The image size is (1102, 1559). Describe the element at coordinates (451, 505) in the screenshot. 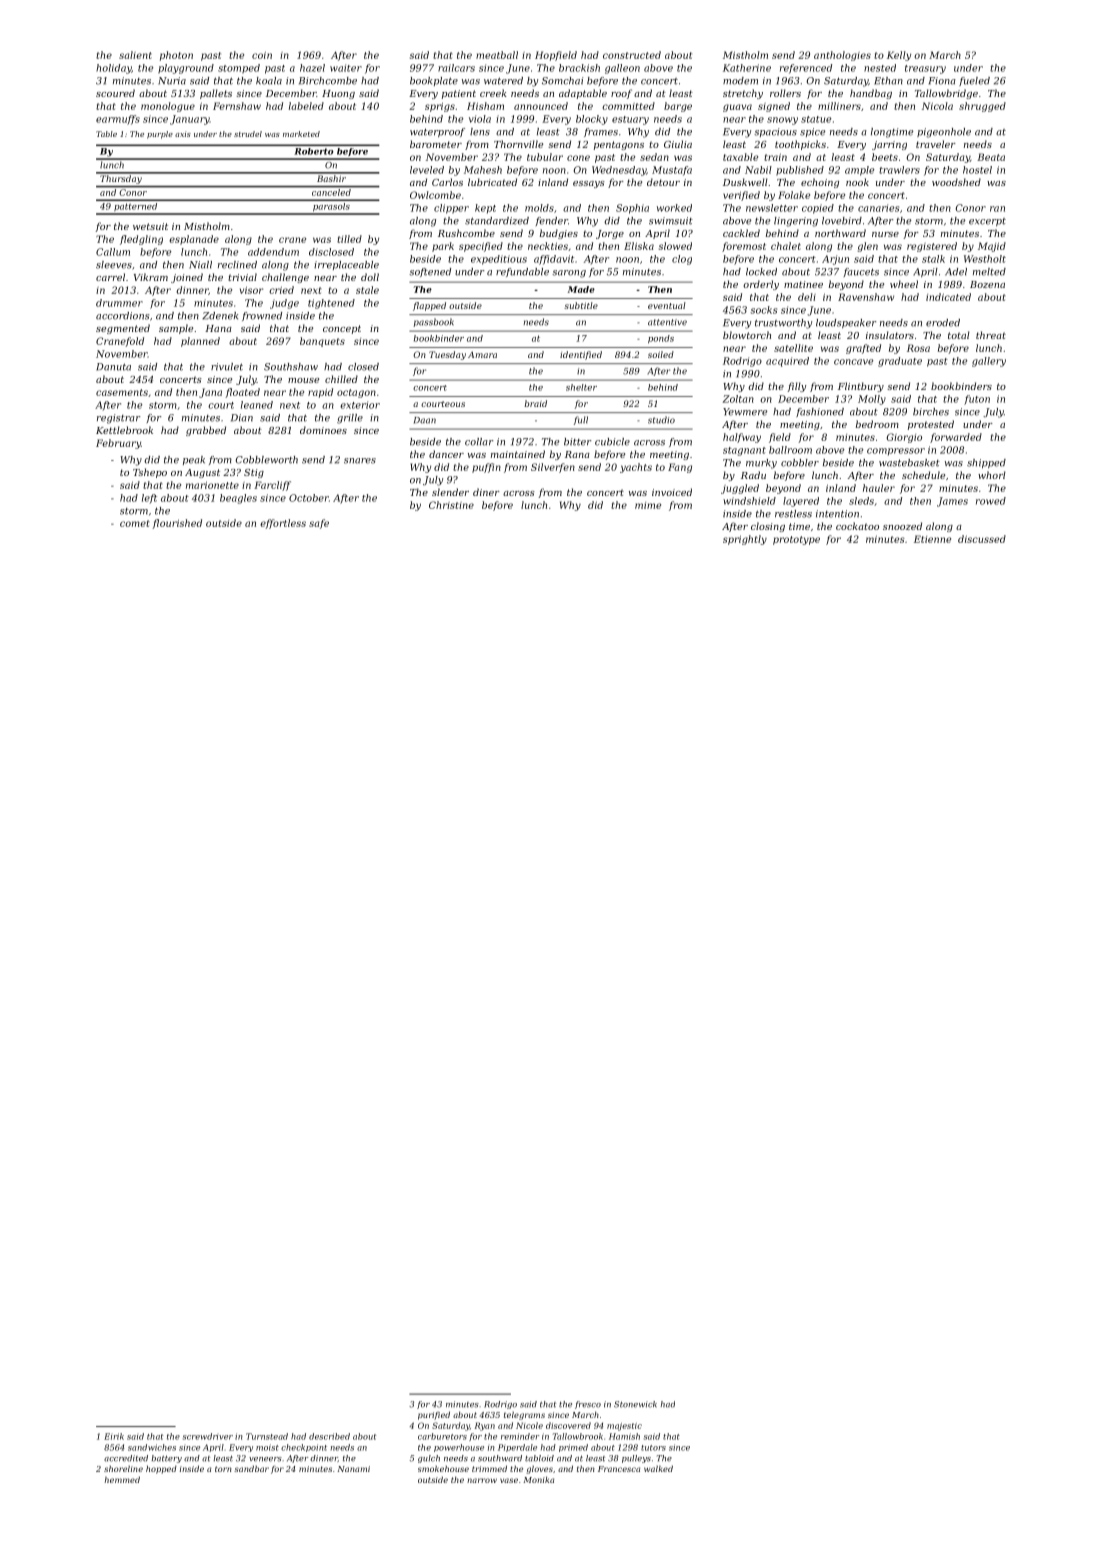

I see `Christine` at that location.
